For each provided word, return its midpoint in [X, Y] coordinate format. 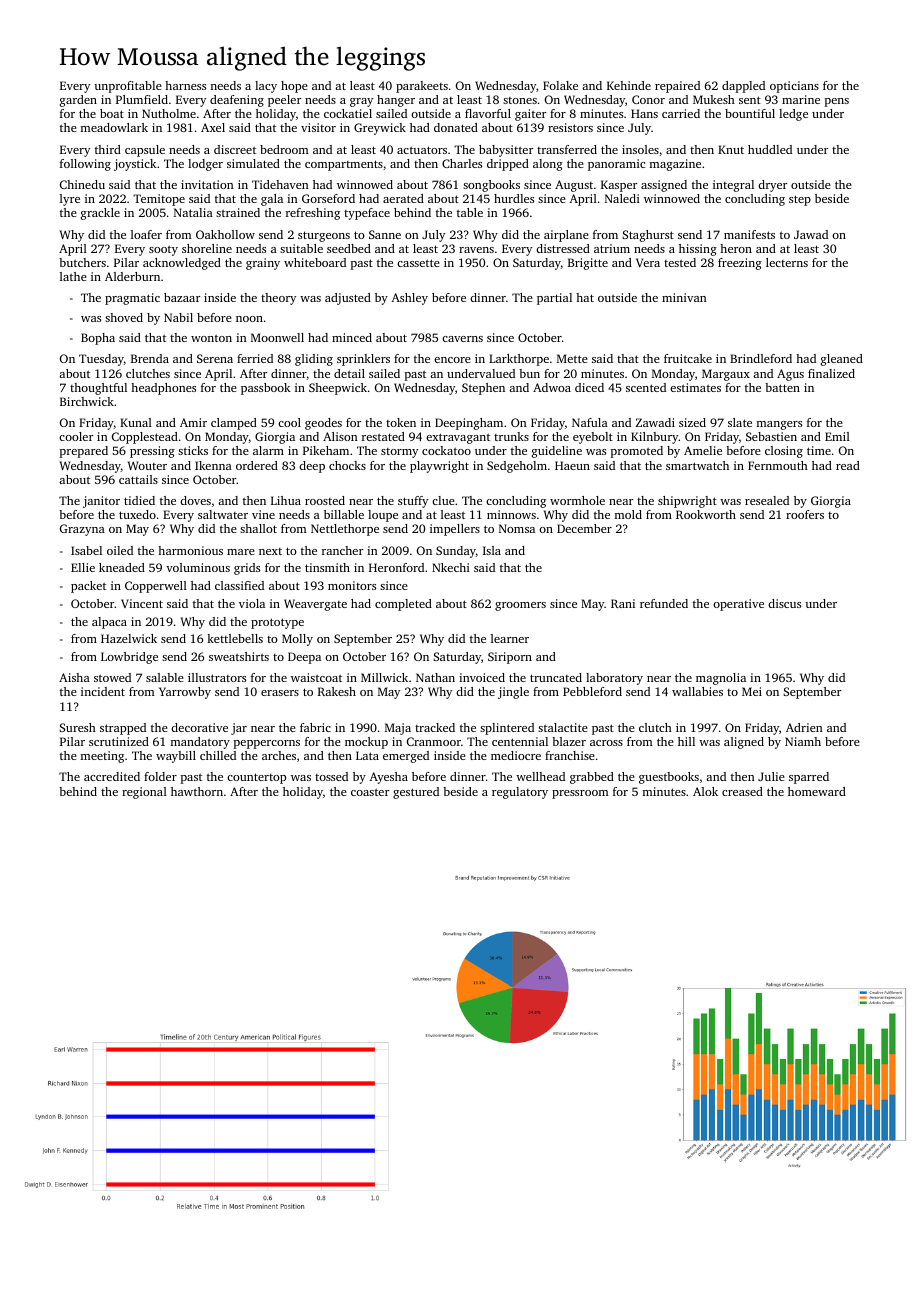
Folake [560, 85]
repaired [677, 87]
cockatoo [446, 450]
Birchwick [87, 401]
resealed [767, 500]
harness [185, 85]
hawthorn [197, 791]
